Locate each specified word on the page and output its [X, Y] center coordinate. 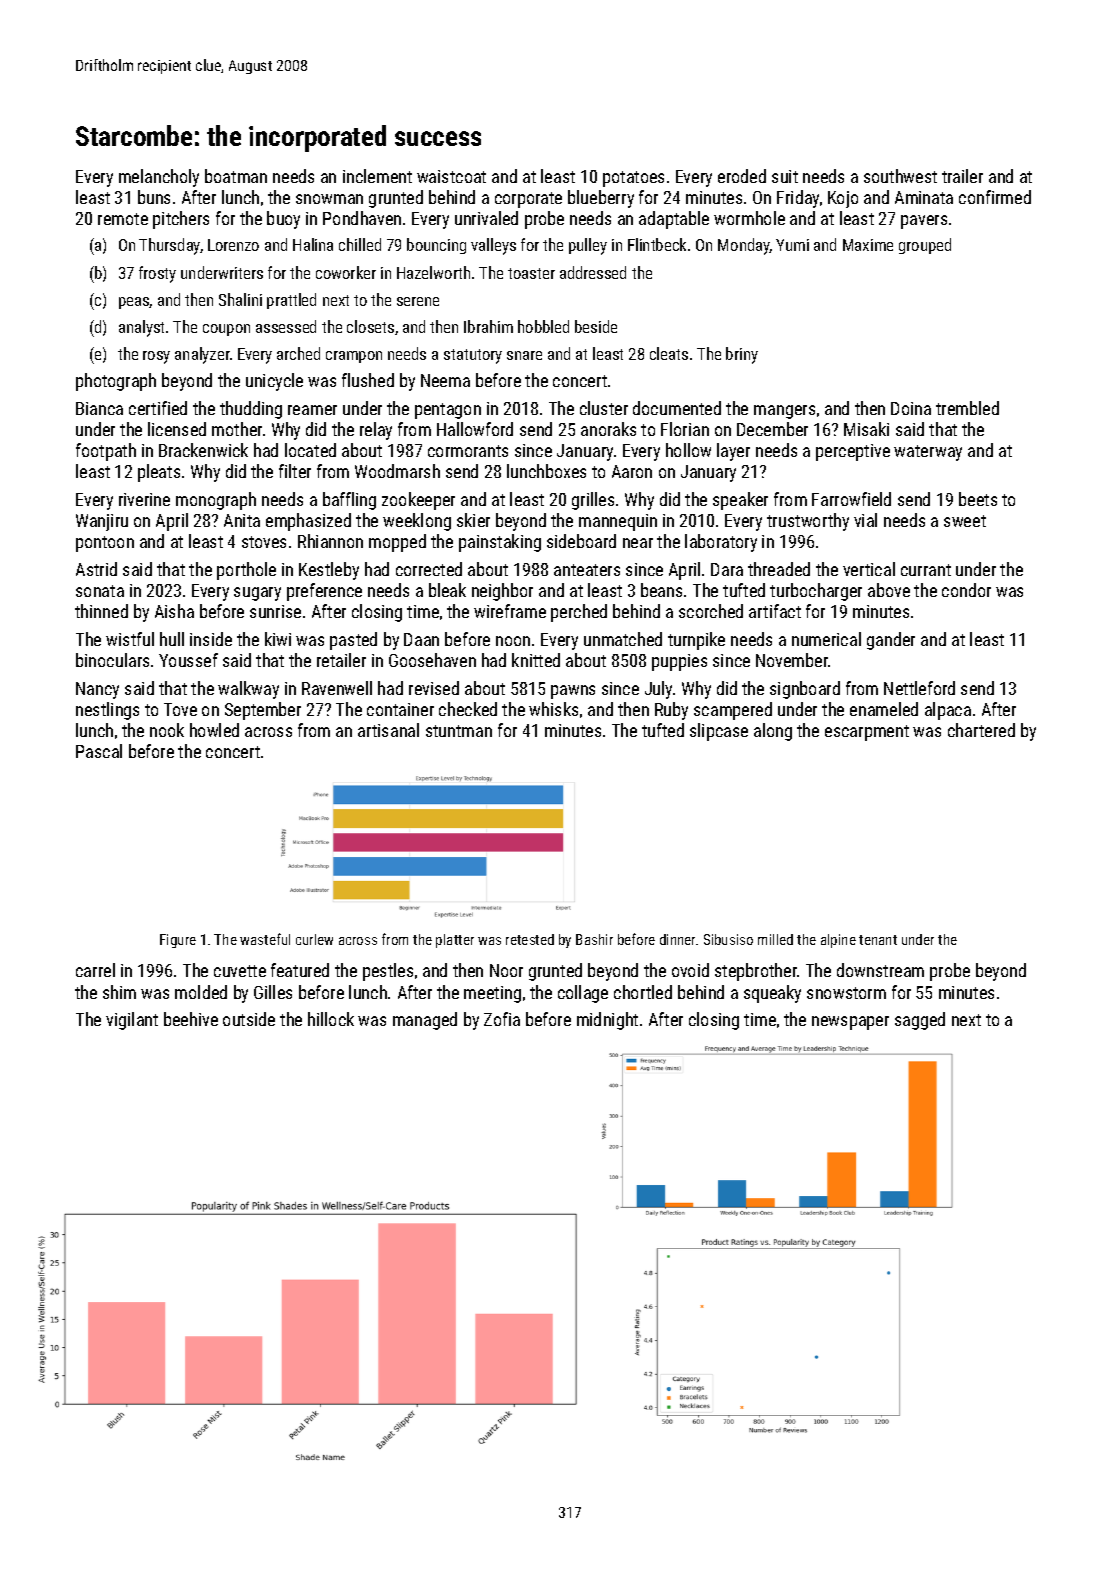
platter [455, 941]
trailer [962, 176]
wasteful [265, 939]
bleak [447, 590]
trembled [967, 408]
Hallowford [475, 429]
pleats [159, 473]
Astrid [96, 569]
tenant [878, 940]
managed [425, 1021]
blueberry [601, 199]
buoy [283, 220]
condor [966, 590]
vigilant [132, 1021]
